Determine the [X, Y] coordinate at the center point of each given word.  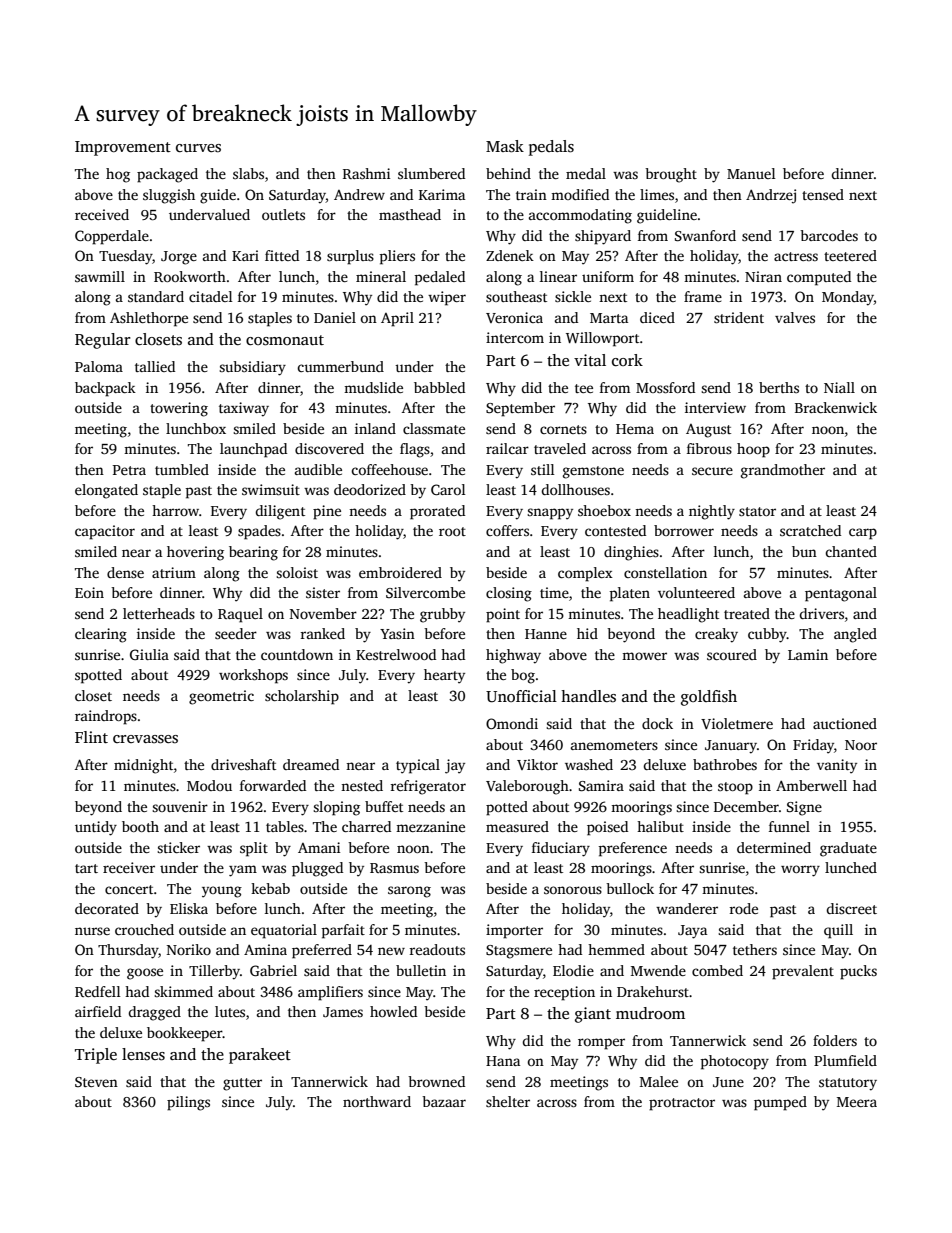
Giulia [149, 654]
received [102, 214]
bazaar [444, 1101]
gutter [242, 1084]
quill [838, 931]
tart [86, 868]
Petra [129, 470]
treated [747, 613]
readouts [437, 949]
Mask [505, 146]
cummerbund [340, 366]
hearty [444, 676]
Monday [848, 298]
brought [671, 175]
